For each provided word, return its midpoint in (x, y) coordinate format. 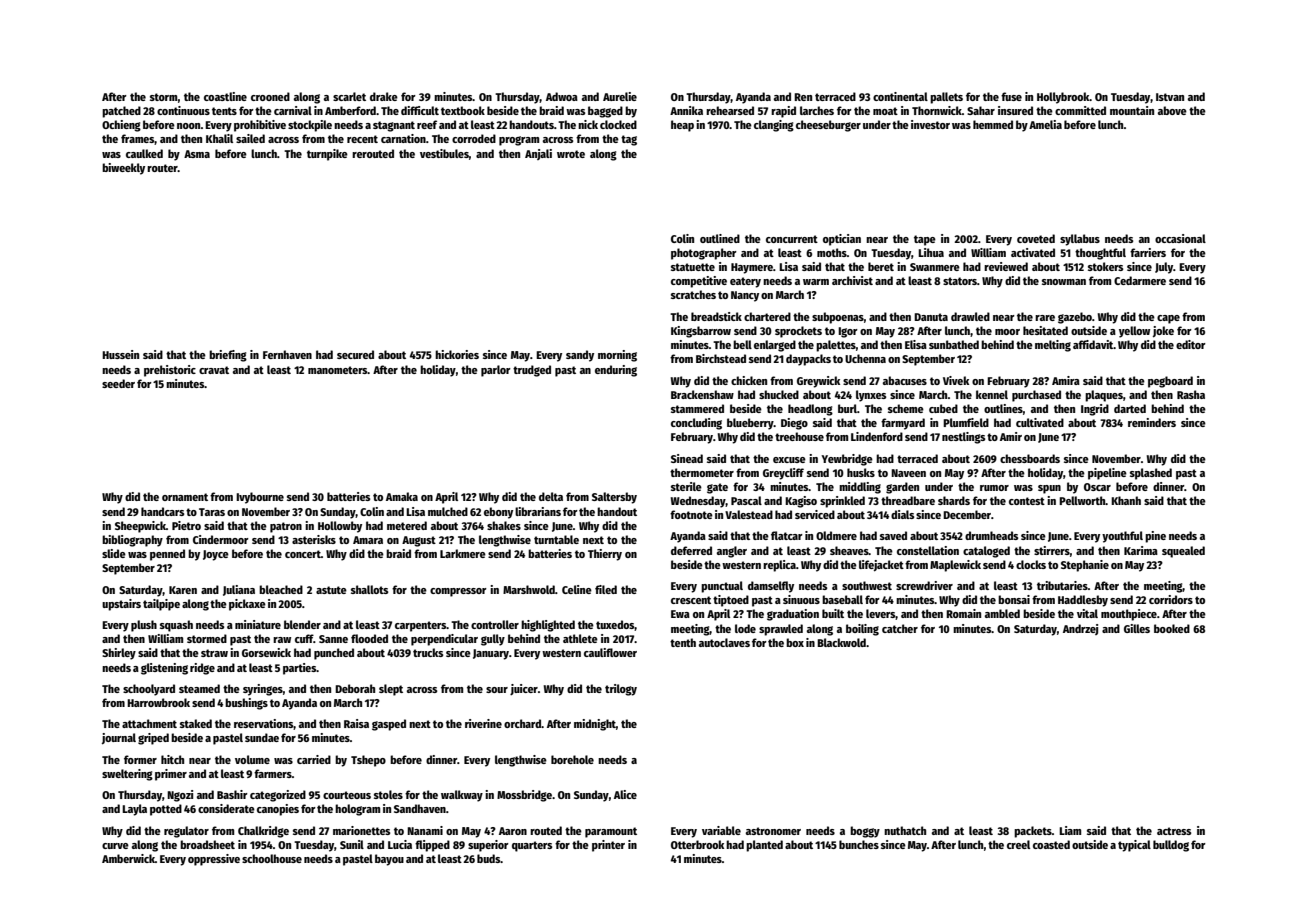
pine (1155, 537)
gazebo (1075, 318)
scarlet (349, 96)
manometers (338, 370)
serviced (815, 514)
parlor (496, 371)
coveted (1036, 238)
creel (1018, 844)
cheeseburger (828, 126)
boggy (865, 832)
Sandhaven (420, 808)
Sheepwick (140, 527)
